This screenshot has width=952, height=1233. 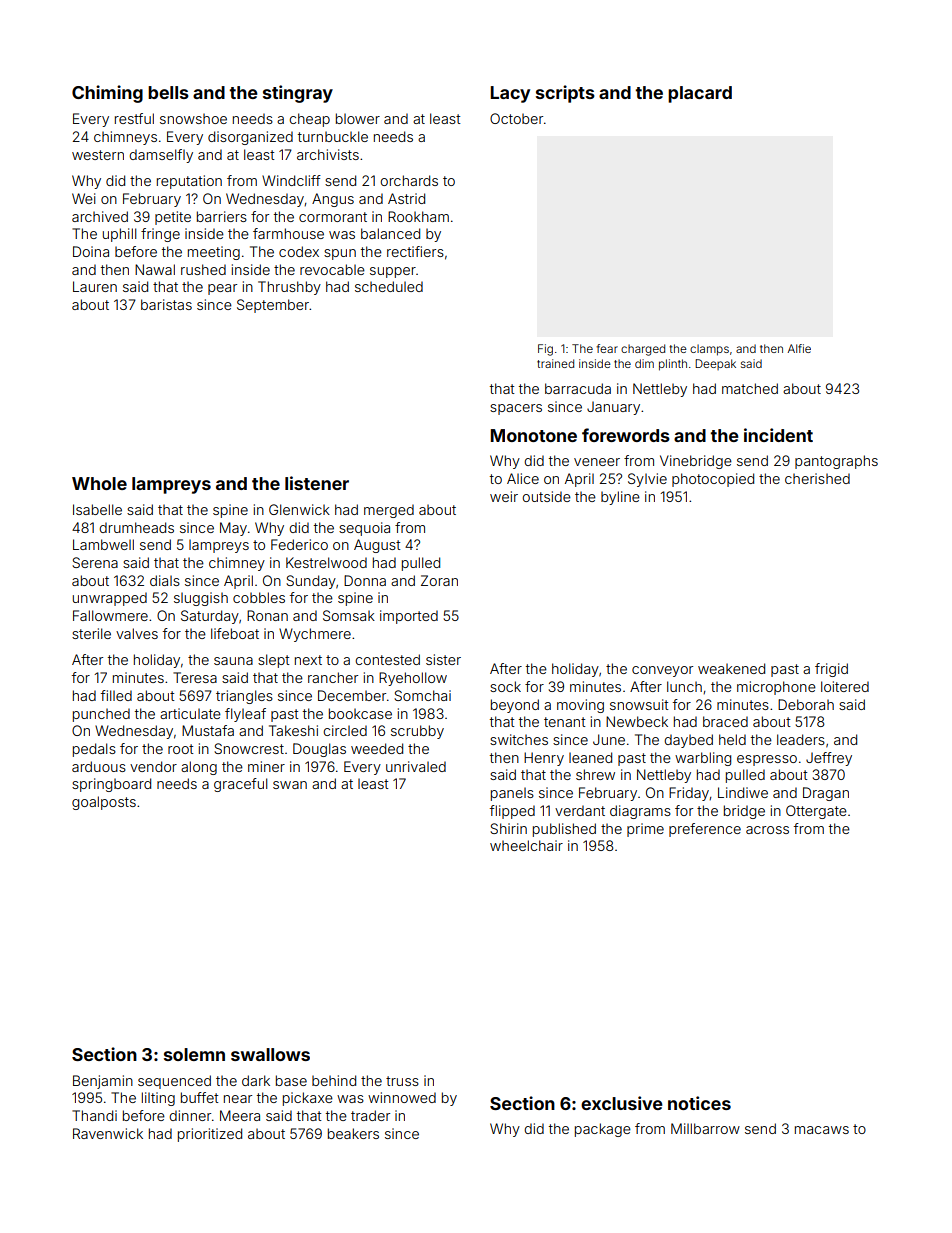 I want to click on bells, so click(x=168, y=92).
